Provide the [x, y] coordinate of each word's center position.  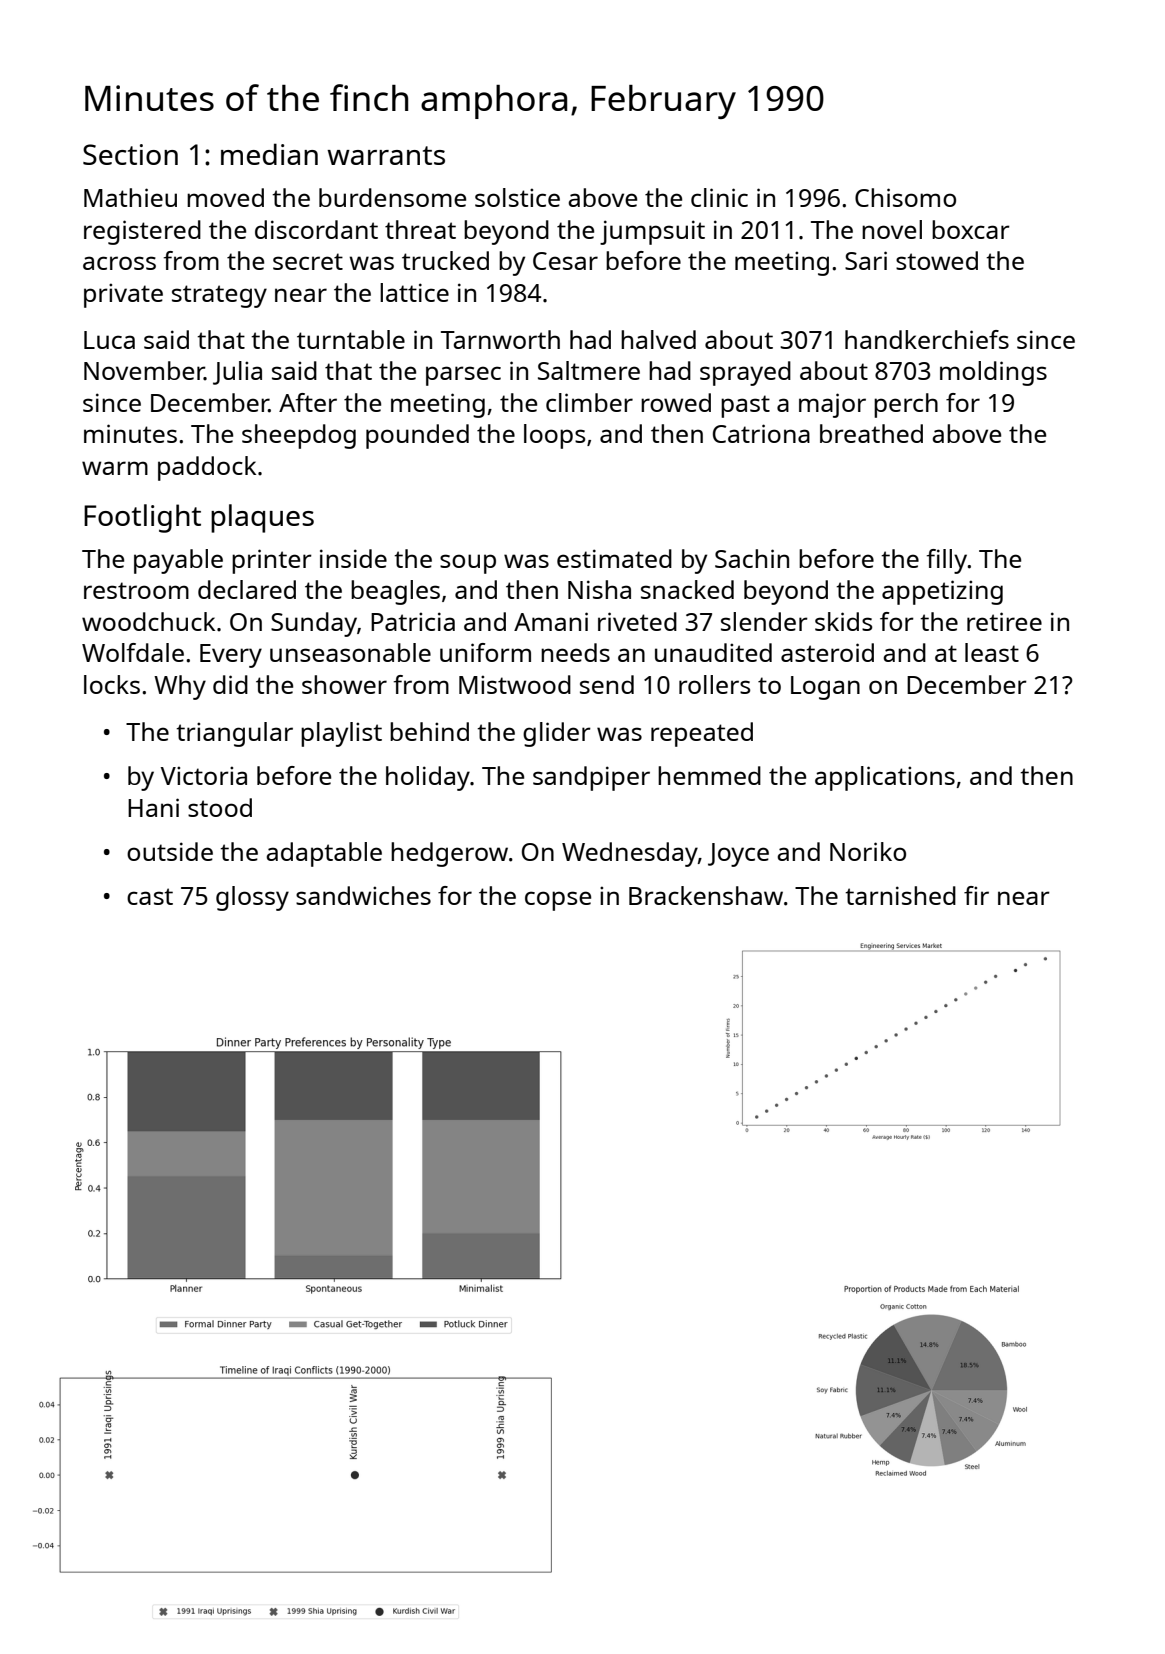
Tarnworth [500, 339]
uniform [485, 652]
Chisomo [905, 197]
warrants [386, 155]
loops [554, 436]
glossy [252, 898]
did [230, 684]
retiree [1004, 621]
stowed [937, 260]
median [269, 154]
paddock [207, 468]
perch [906, 405]
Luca [109, 340]
